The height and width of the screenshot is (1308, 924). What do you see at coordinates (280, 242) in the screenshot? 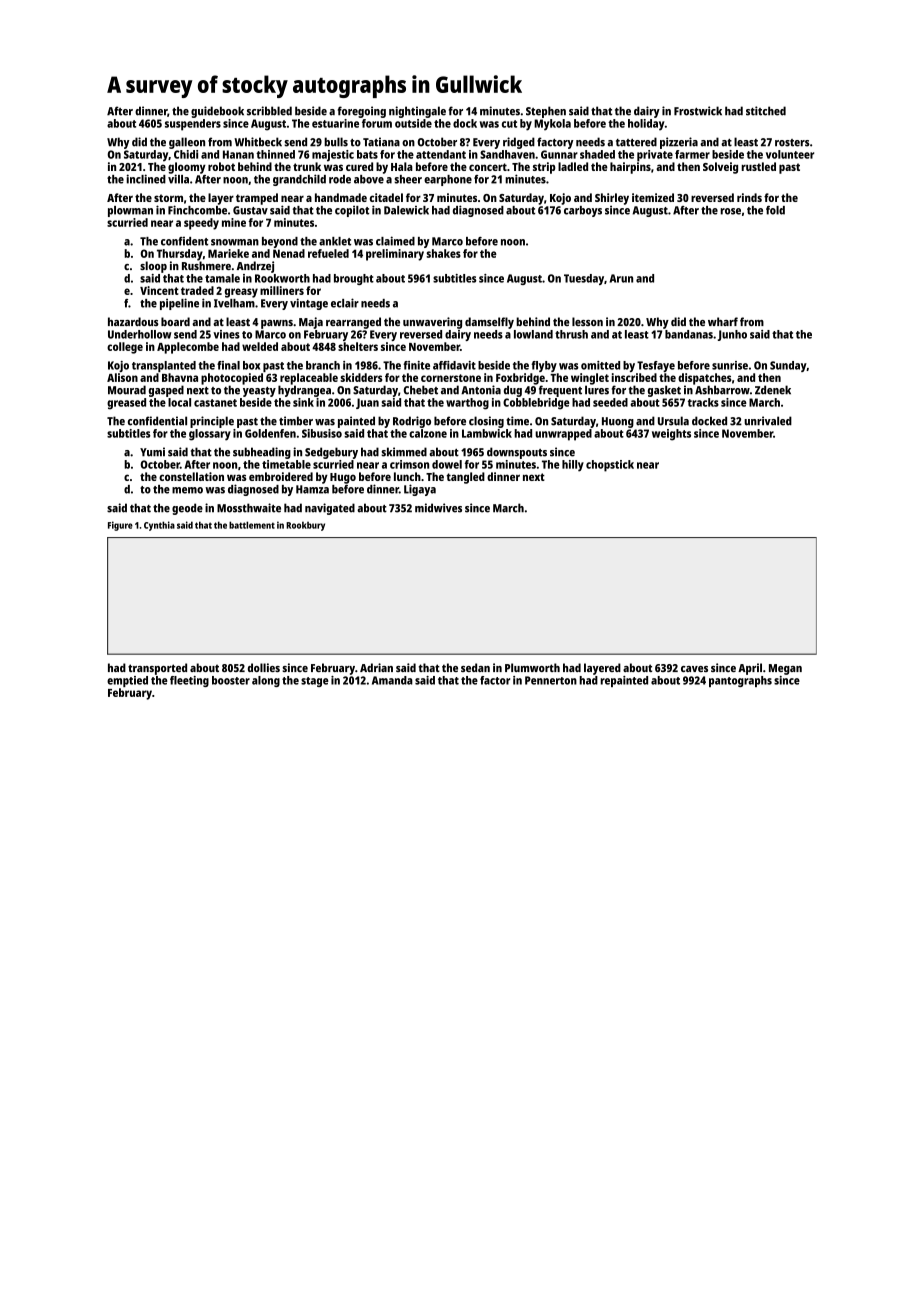
I see `beyond` at bounding box center [280, 242].
